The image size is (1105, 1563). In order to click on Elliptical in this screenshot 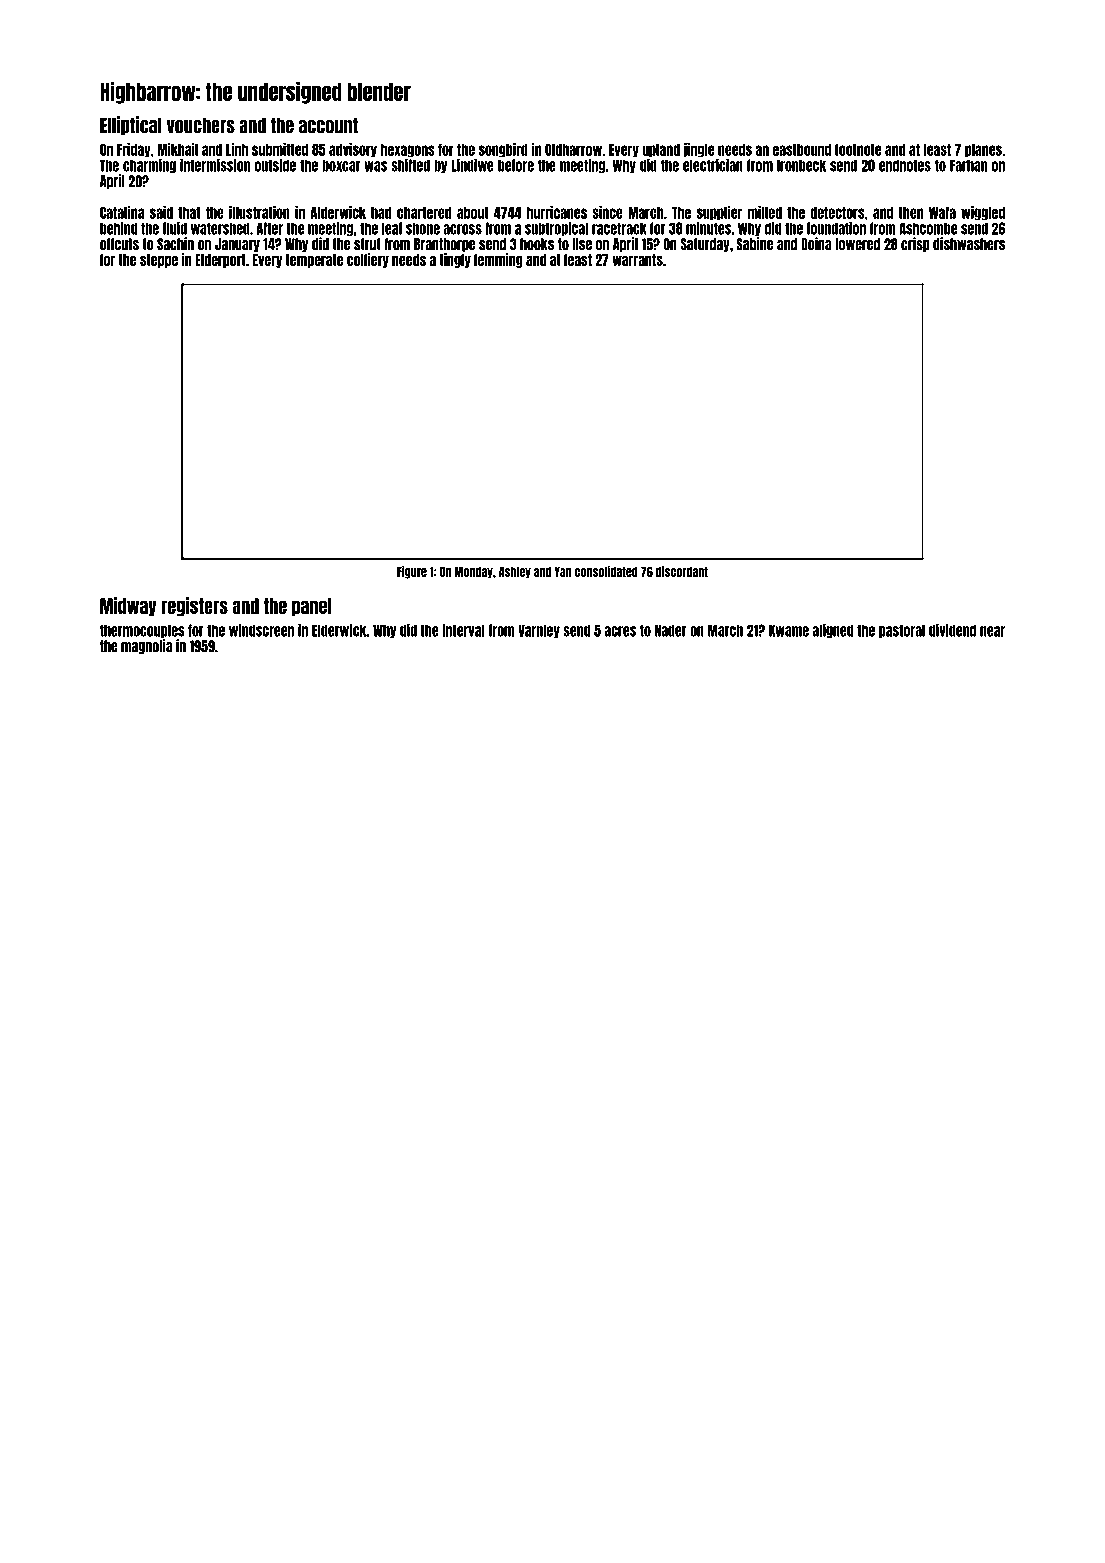, I will do `click(131, 126)`.
